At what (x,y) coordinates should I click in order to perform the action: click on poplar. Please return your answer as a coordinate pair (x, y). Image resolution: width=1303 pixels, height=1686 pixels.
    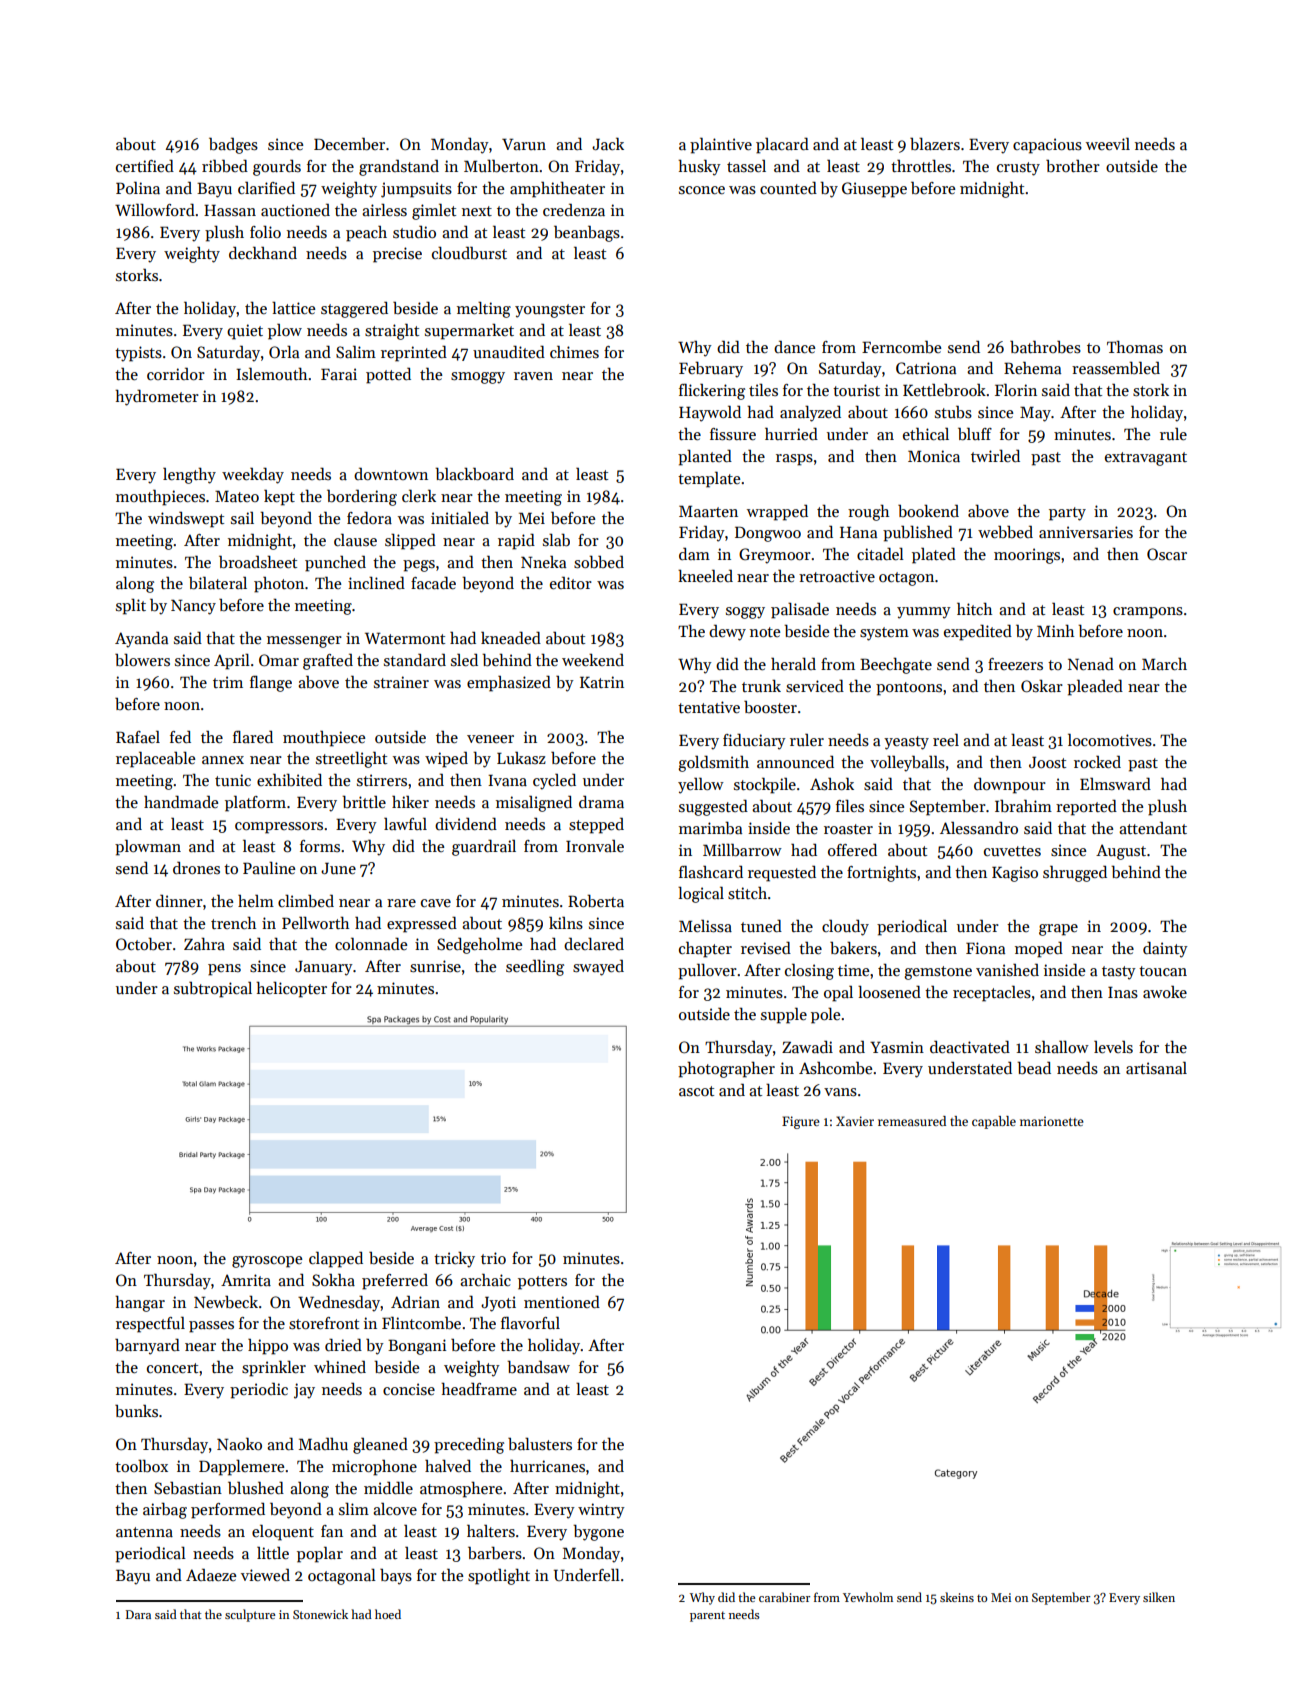
    Looking at the image, I should click on (320, 1555).
